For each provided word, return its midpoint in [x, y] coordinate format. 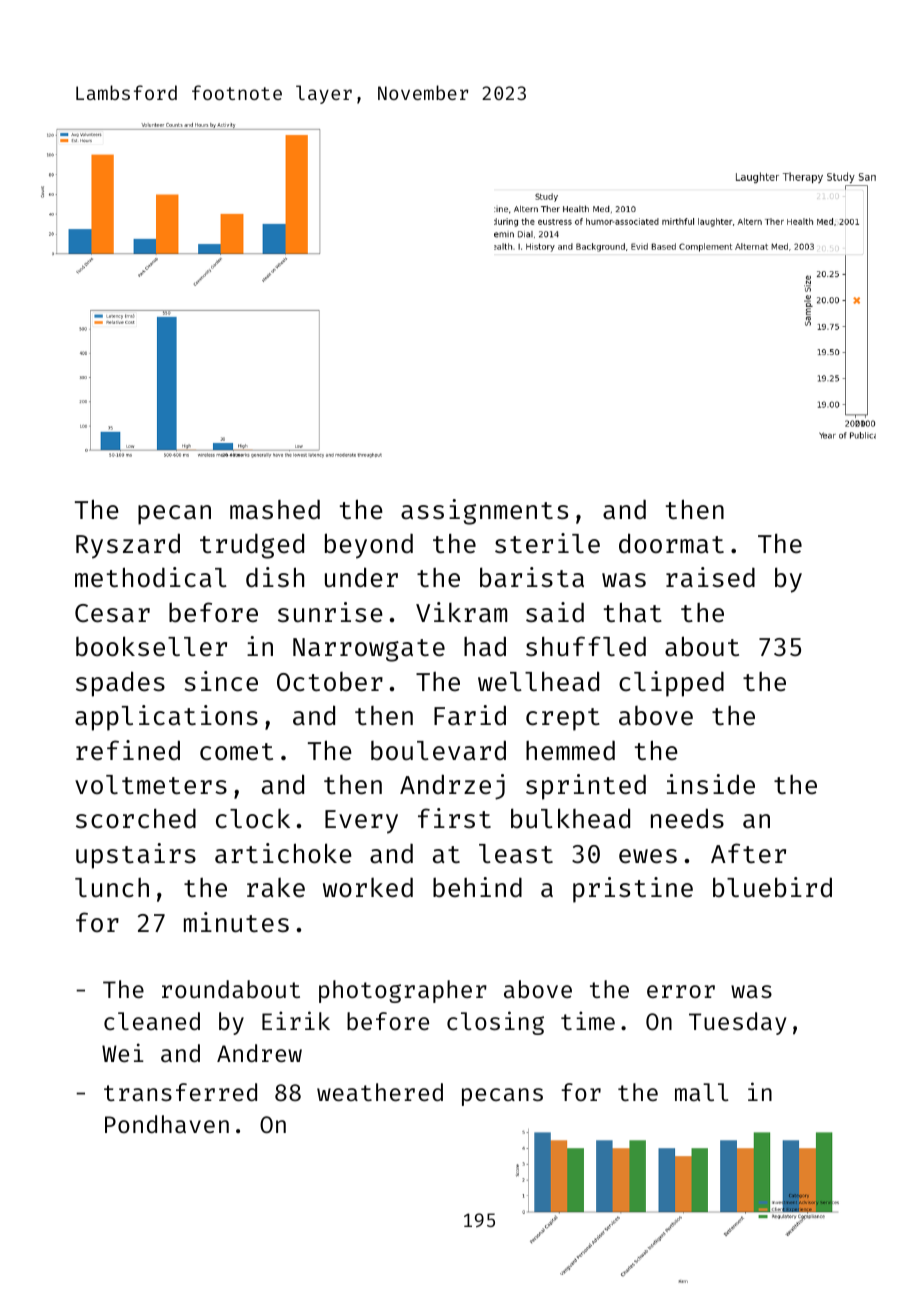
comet [236, 752]
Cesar [112, 613]
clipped [671, 684]
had [485, 646]
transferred [180, 1092]
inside [711, 784]
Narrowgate [369, 650]
